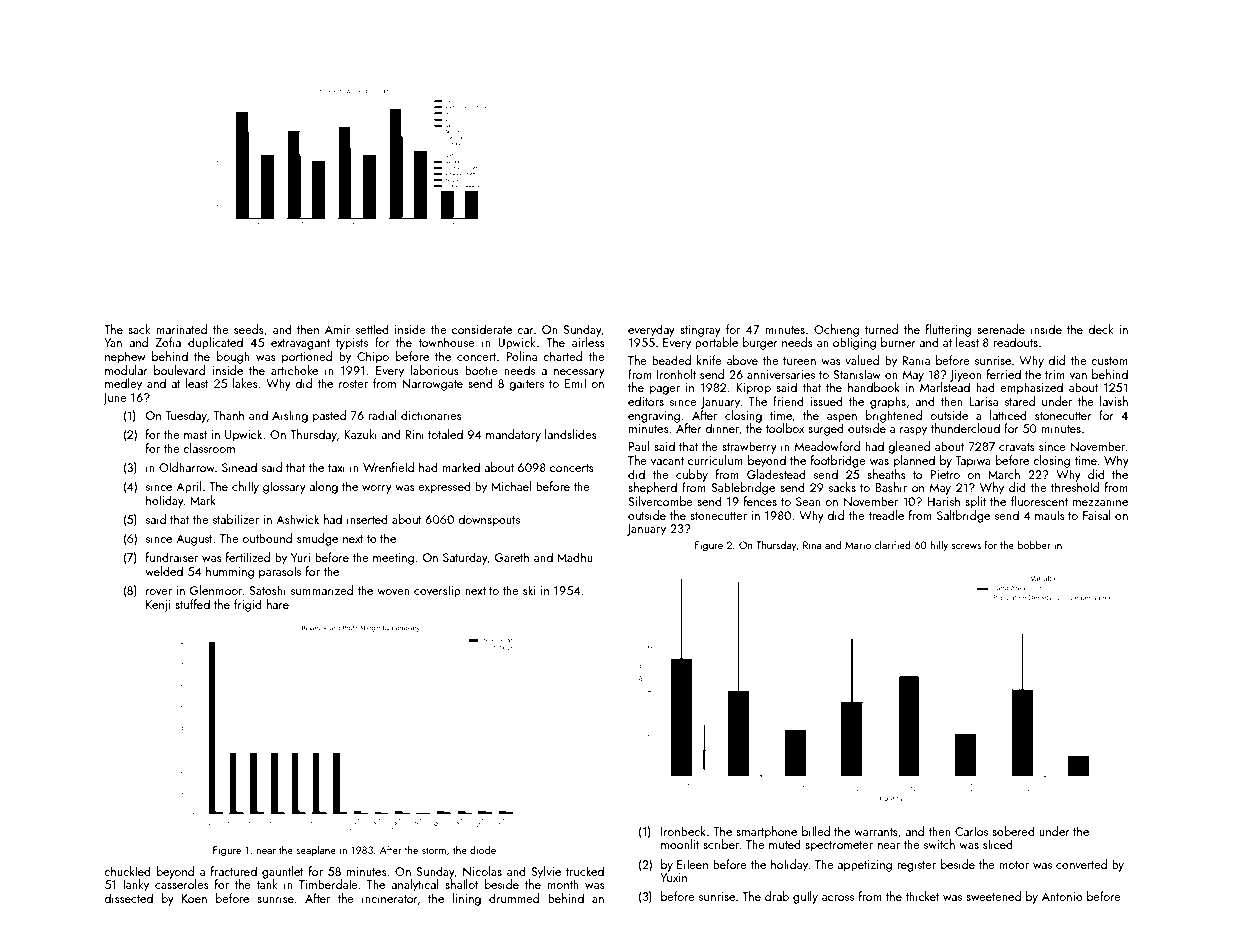 The height and width of the document is (952, 1233). Describe the element at coordinates (876, 832) in the document. I see `warrants` at that location.
